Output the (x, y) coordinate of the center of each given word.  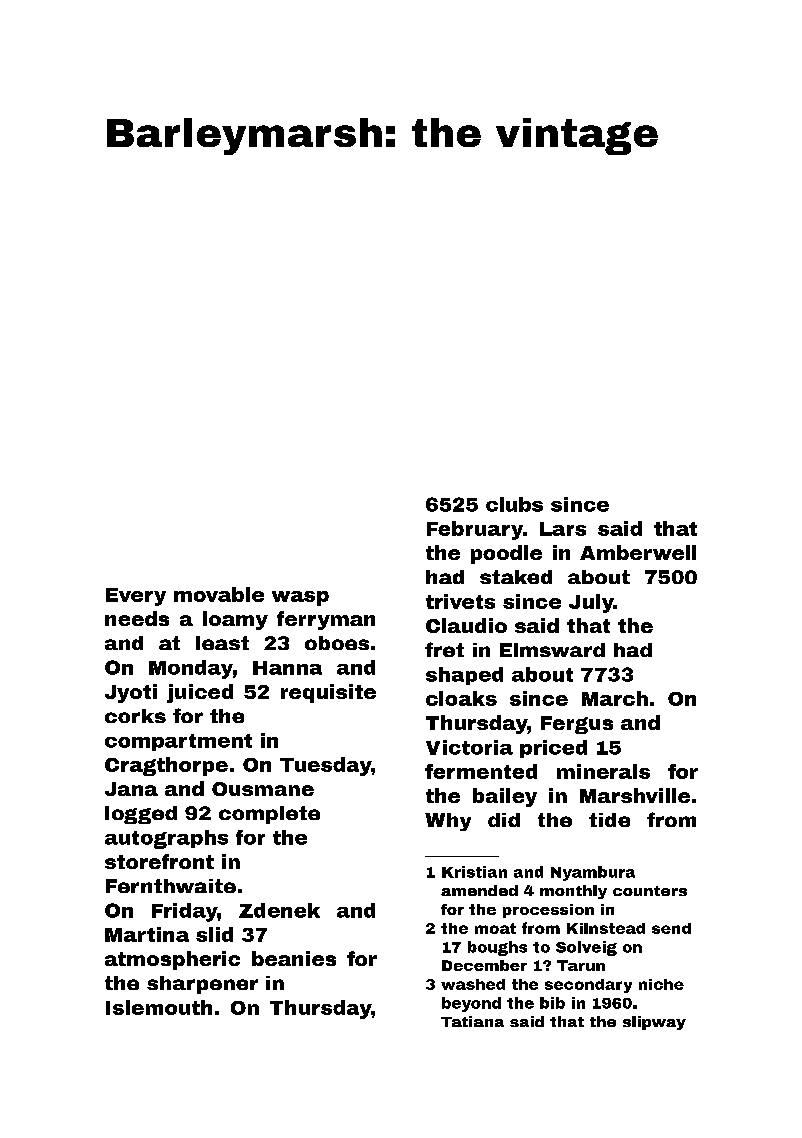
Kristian (474, 872)
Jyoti (131, 693)
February (475, 530)
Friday (185, 912)
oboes (337, 643)
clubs (514, 504)
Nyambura (593, 873)
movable (219, 594)
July (591, 603)
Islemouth (159, 1007)
